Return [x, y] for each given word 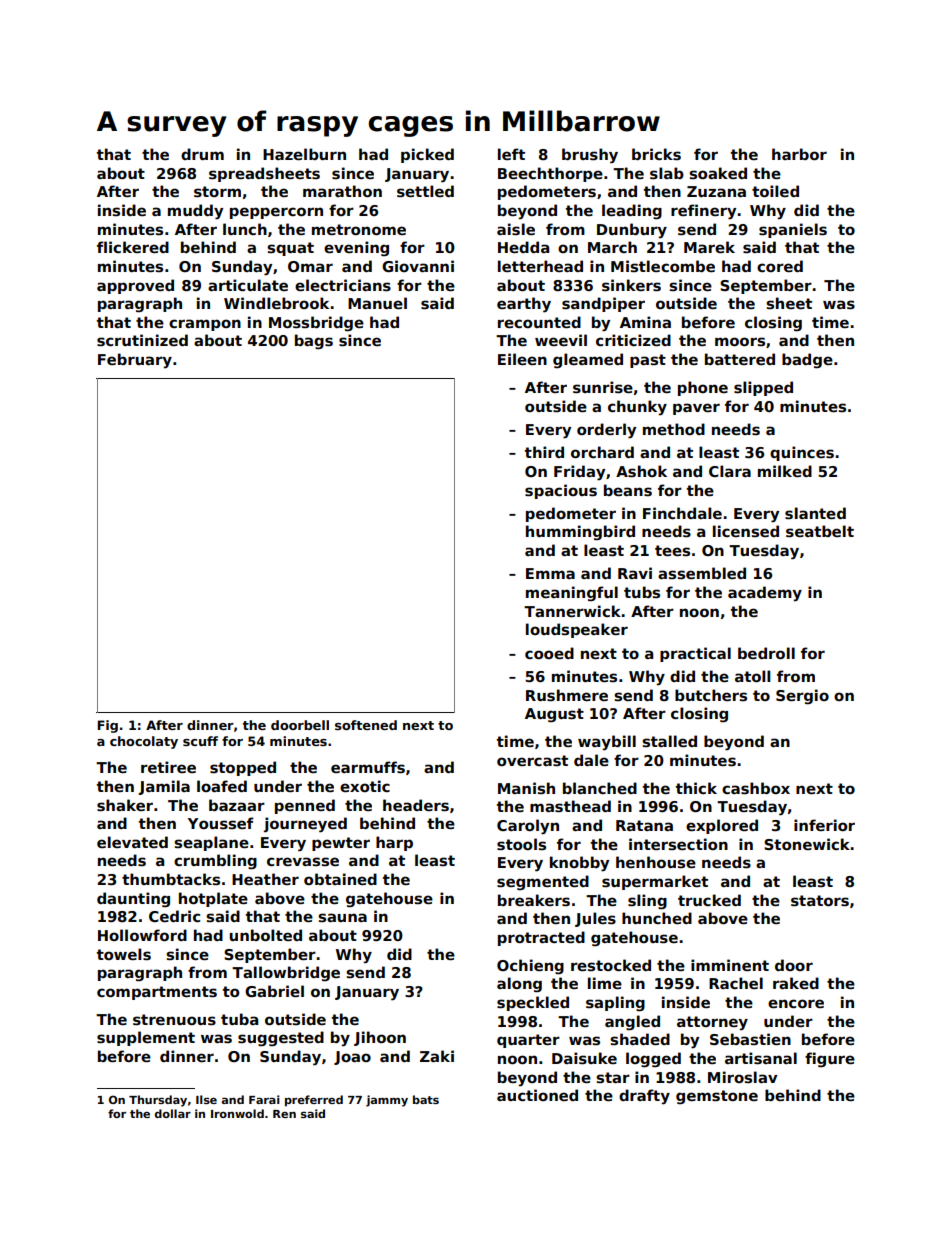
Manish [526, 788]
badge [807, 361]
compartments [157, 993]
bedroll [766, 653]
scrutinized [142, 340]
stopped [243, 768]
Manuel [377, 303]
